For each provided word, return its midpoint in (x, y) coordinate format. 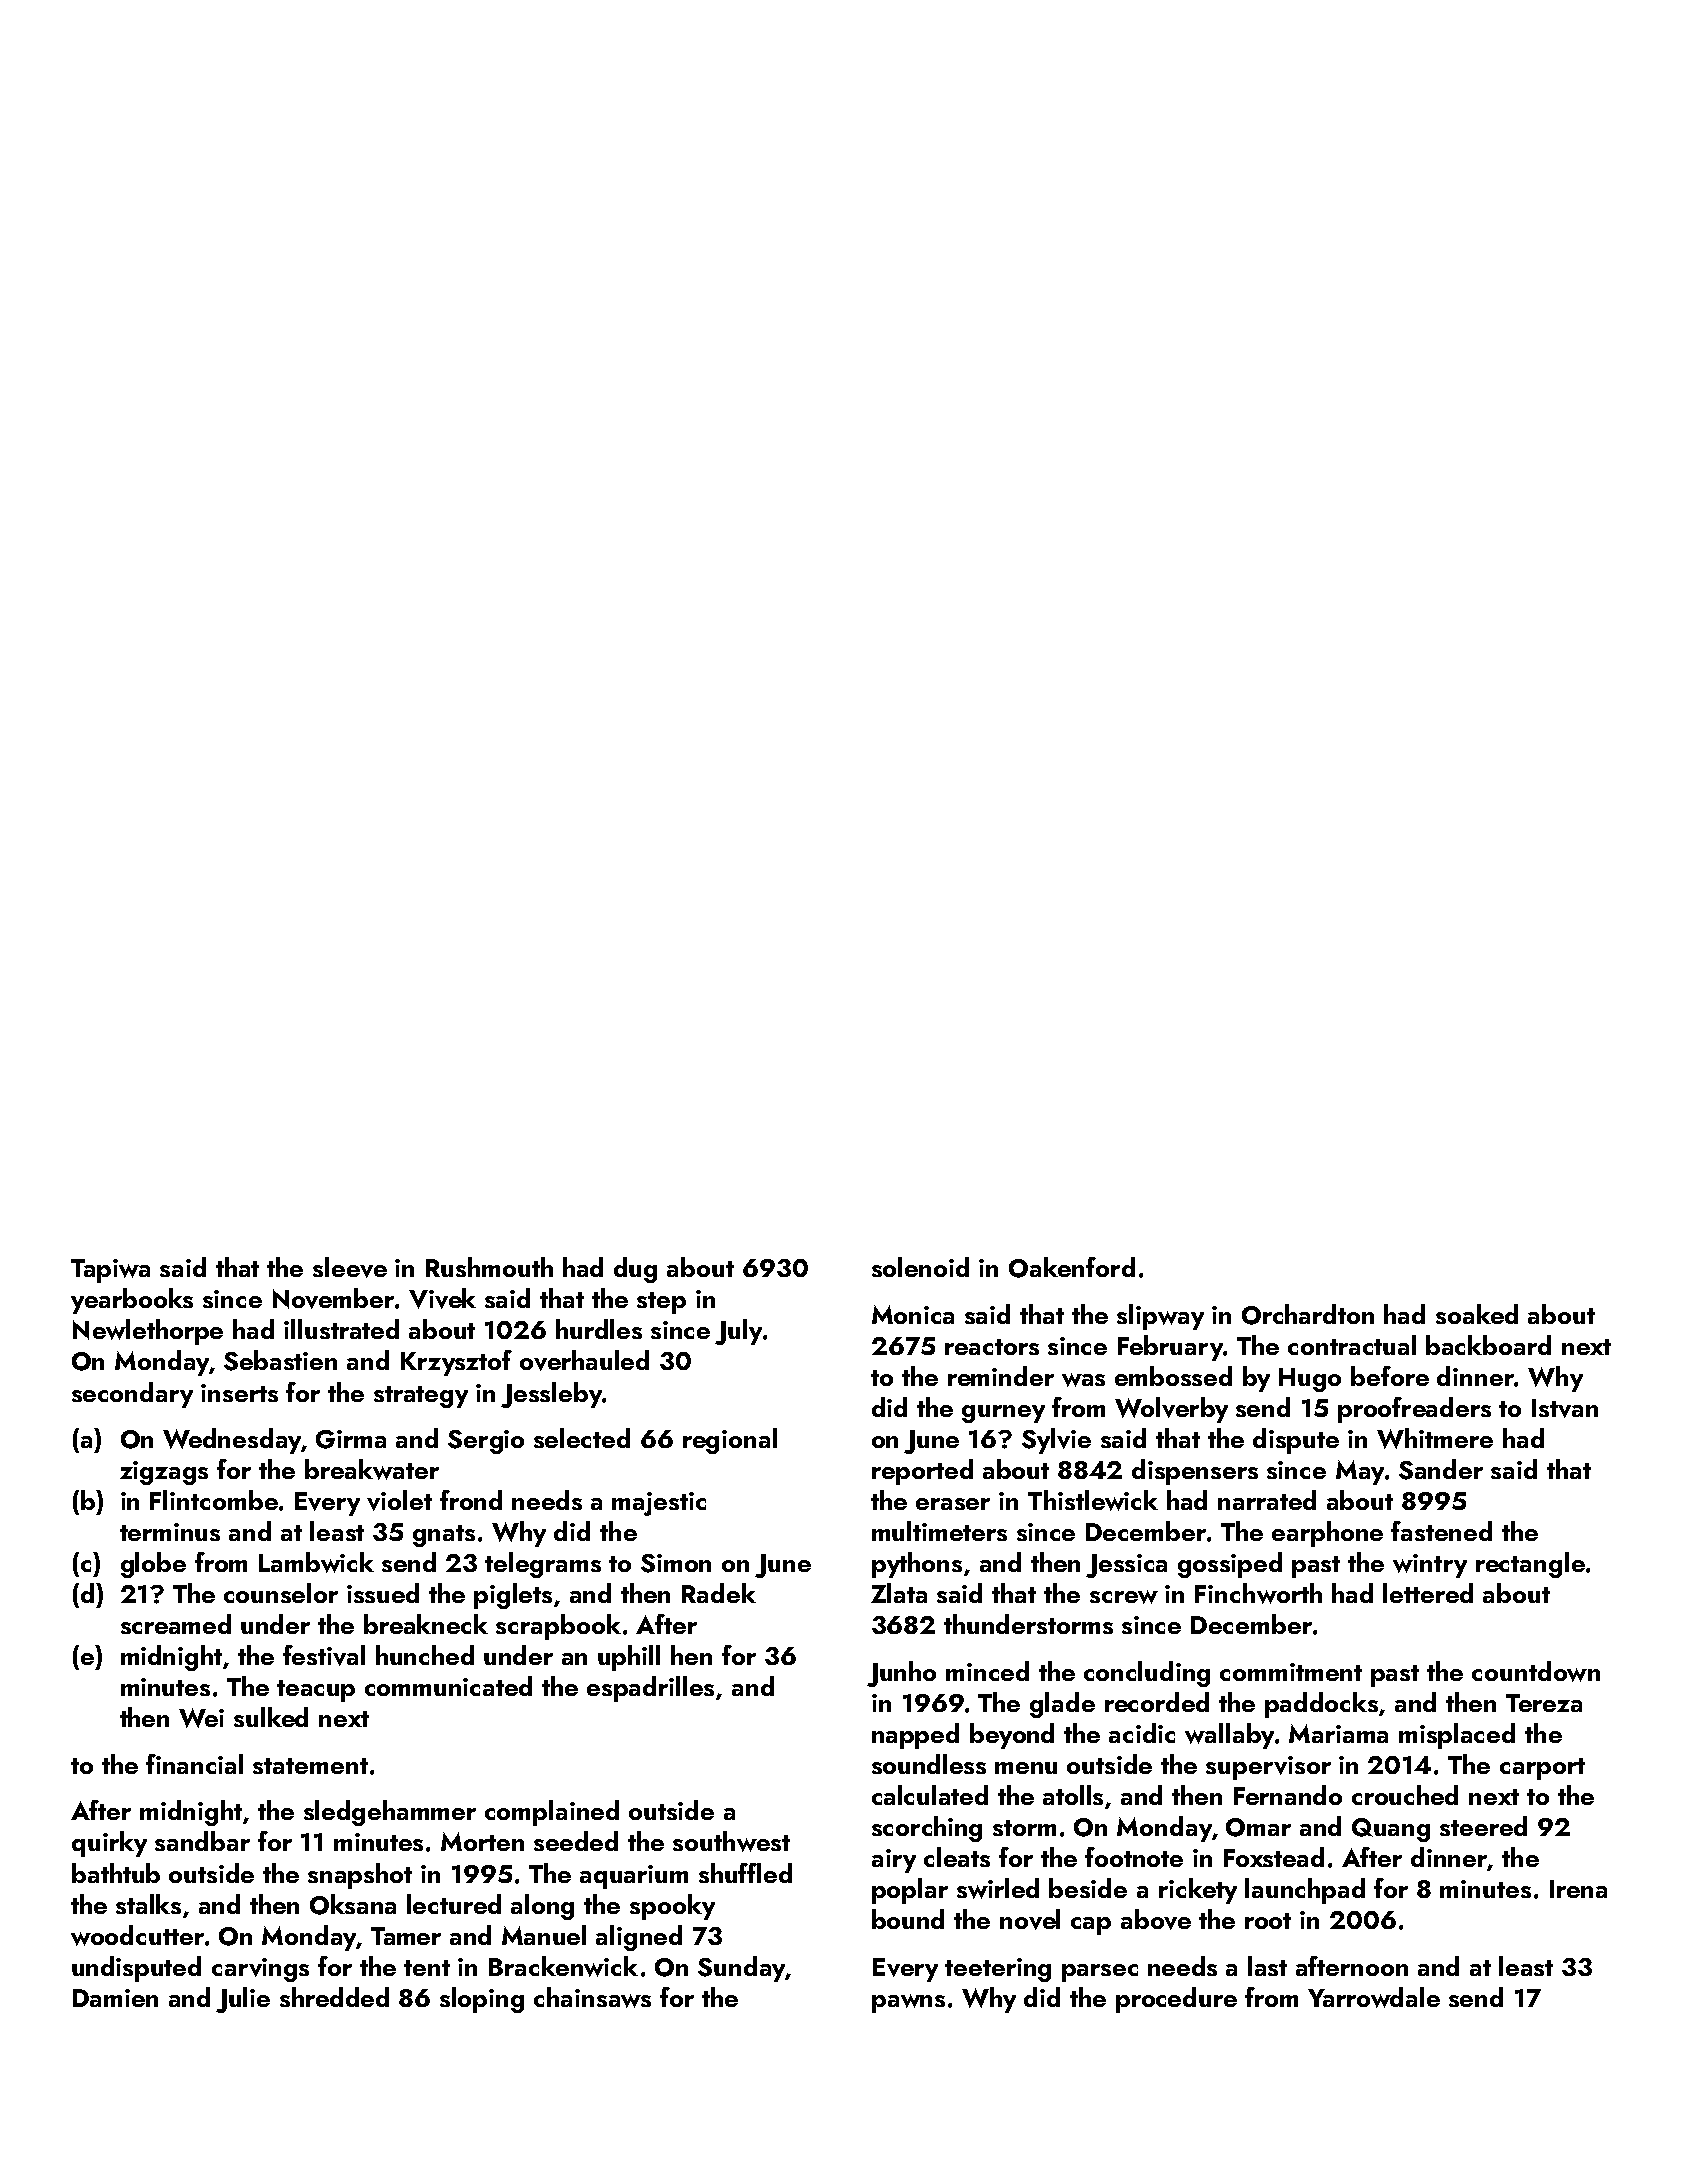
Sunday (741, 1969)
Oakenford (1072, 1267)
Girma (351, 1439)
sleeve (350, 1267)
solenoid (920, 1267)
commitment (1291, 1672)
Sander (1441, 1469)
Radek (719, 1593)
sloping (482, 2000)
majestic (659, 1504)
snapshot (360, 1876)
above (1156, 1919)
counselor (281, 1593)
